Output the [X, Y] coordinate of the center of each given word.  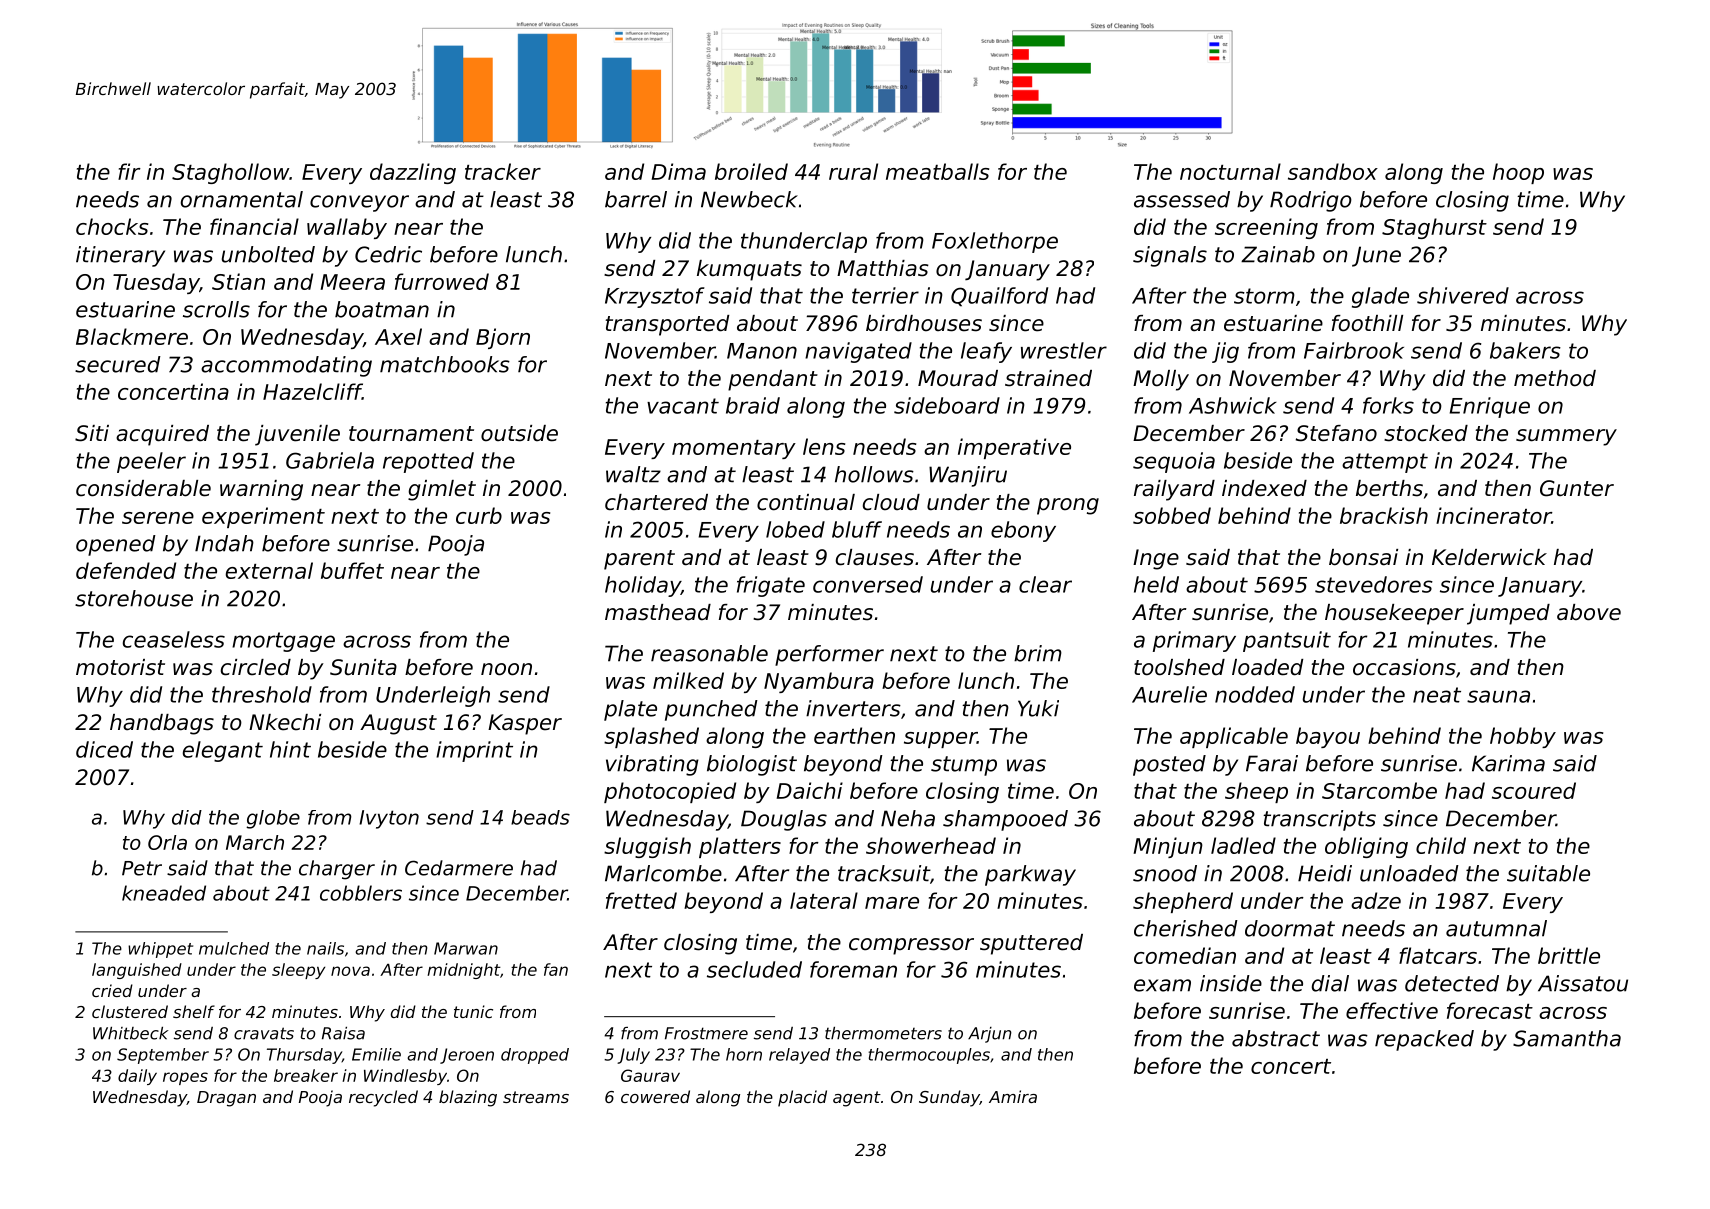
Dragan [226, 1099]
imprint [474, 751]
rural [853, 171]
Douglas [784, 820]
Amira [1013, 1096]
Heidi [1325, 873]
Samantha [1567, 1038]
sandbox [1333, 171]
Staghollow [230, 173]
